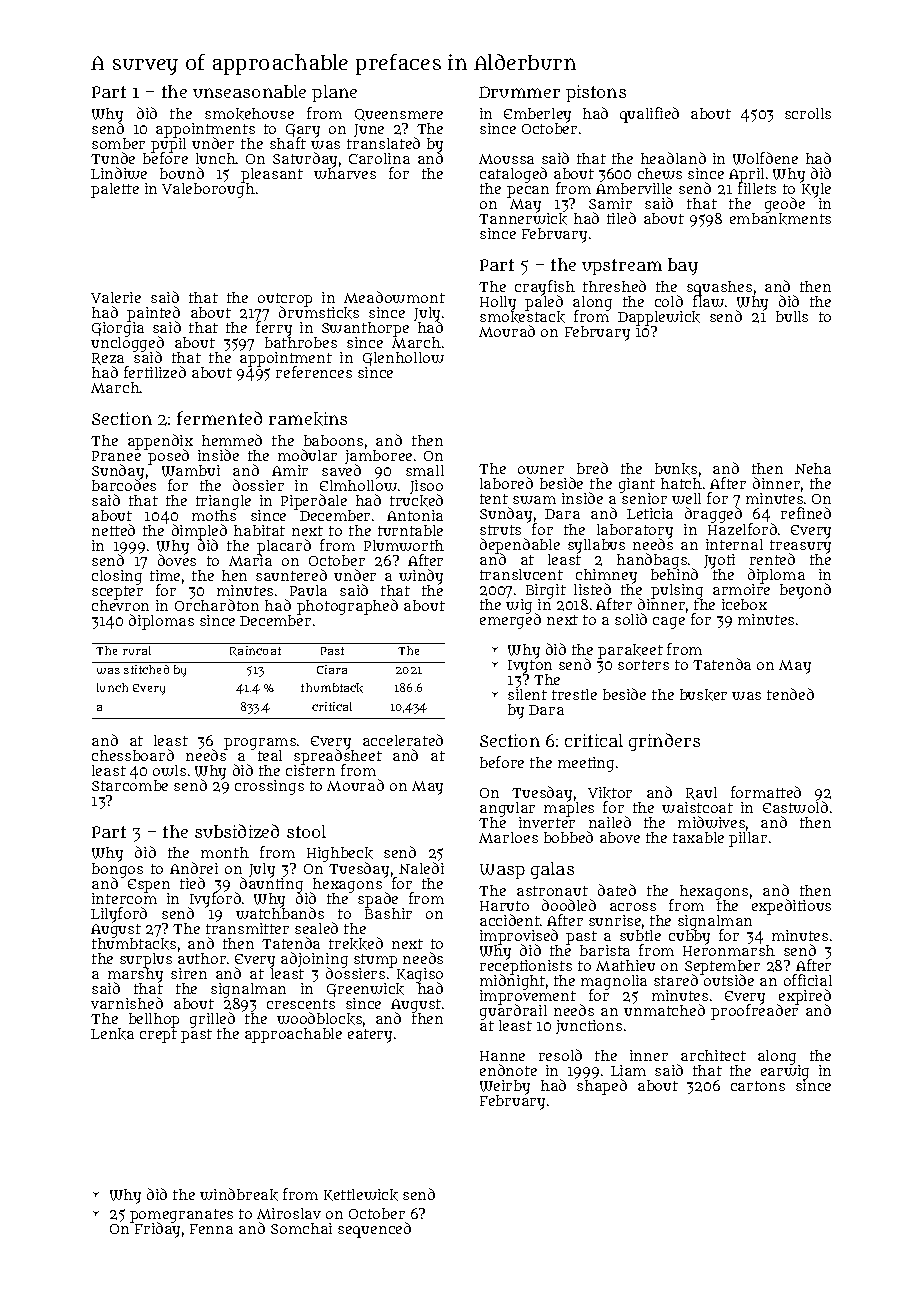 Image resolution: width=924 pixels, height=1308 pixels. Describe the element at coordinates (649, 115) in the document. I see `qualified` at that location.
